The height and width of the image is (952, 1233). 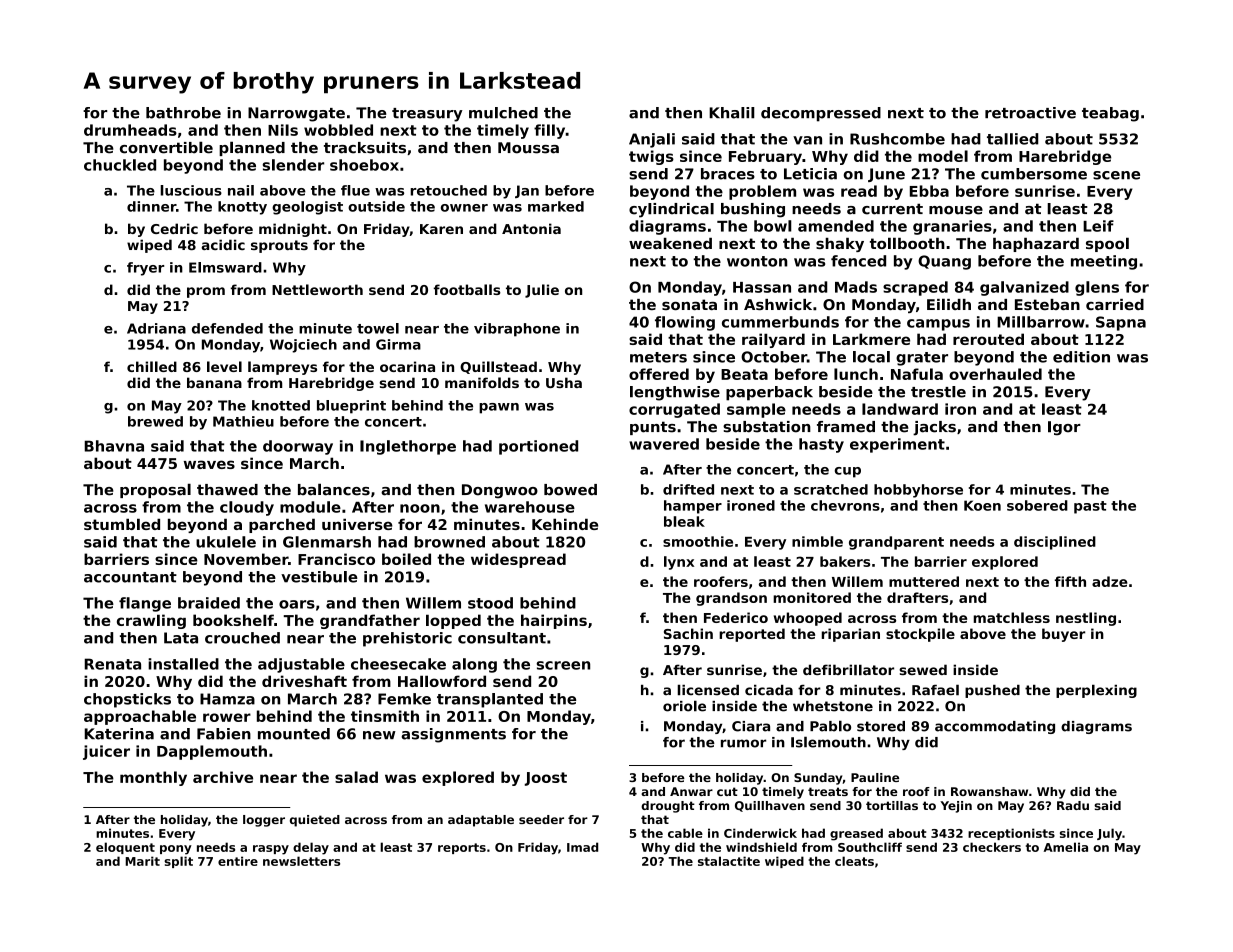 What do you see at coordinates (679, 563) in the image?
I see `lynx` at bounding box center [679, 563].
